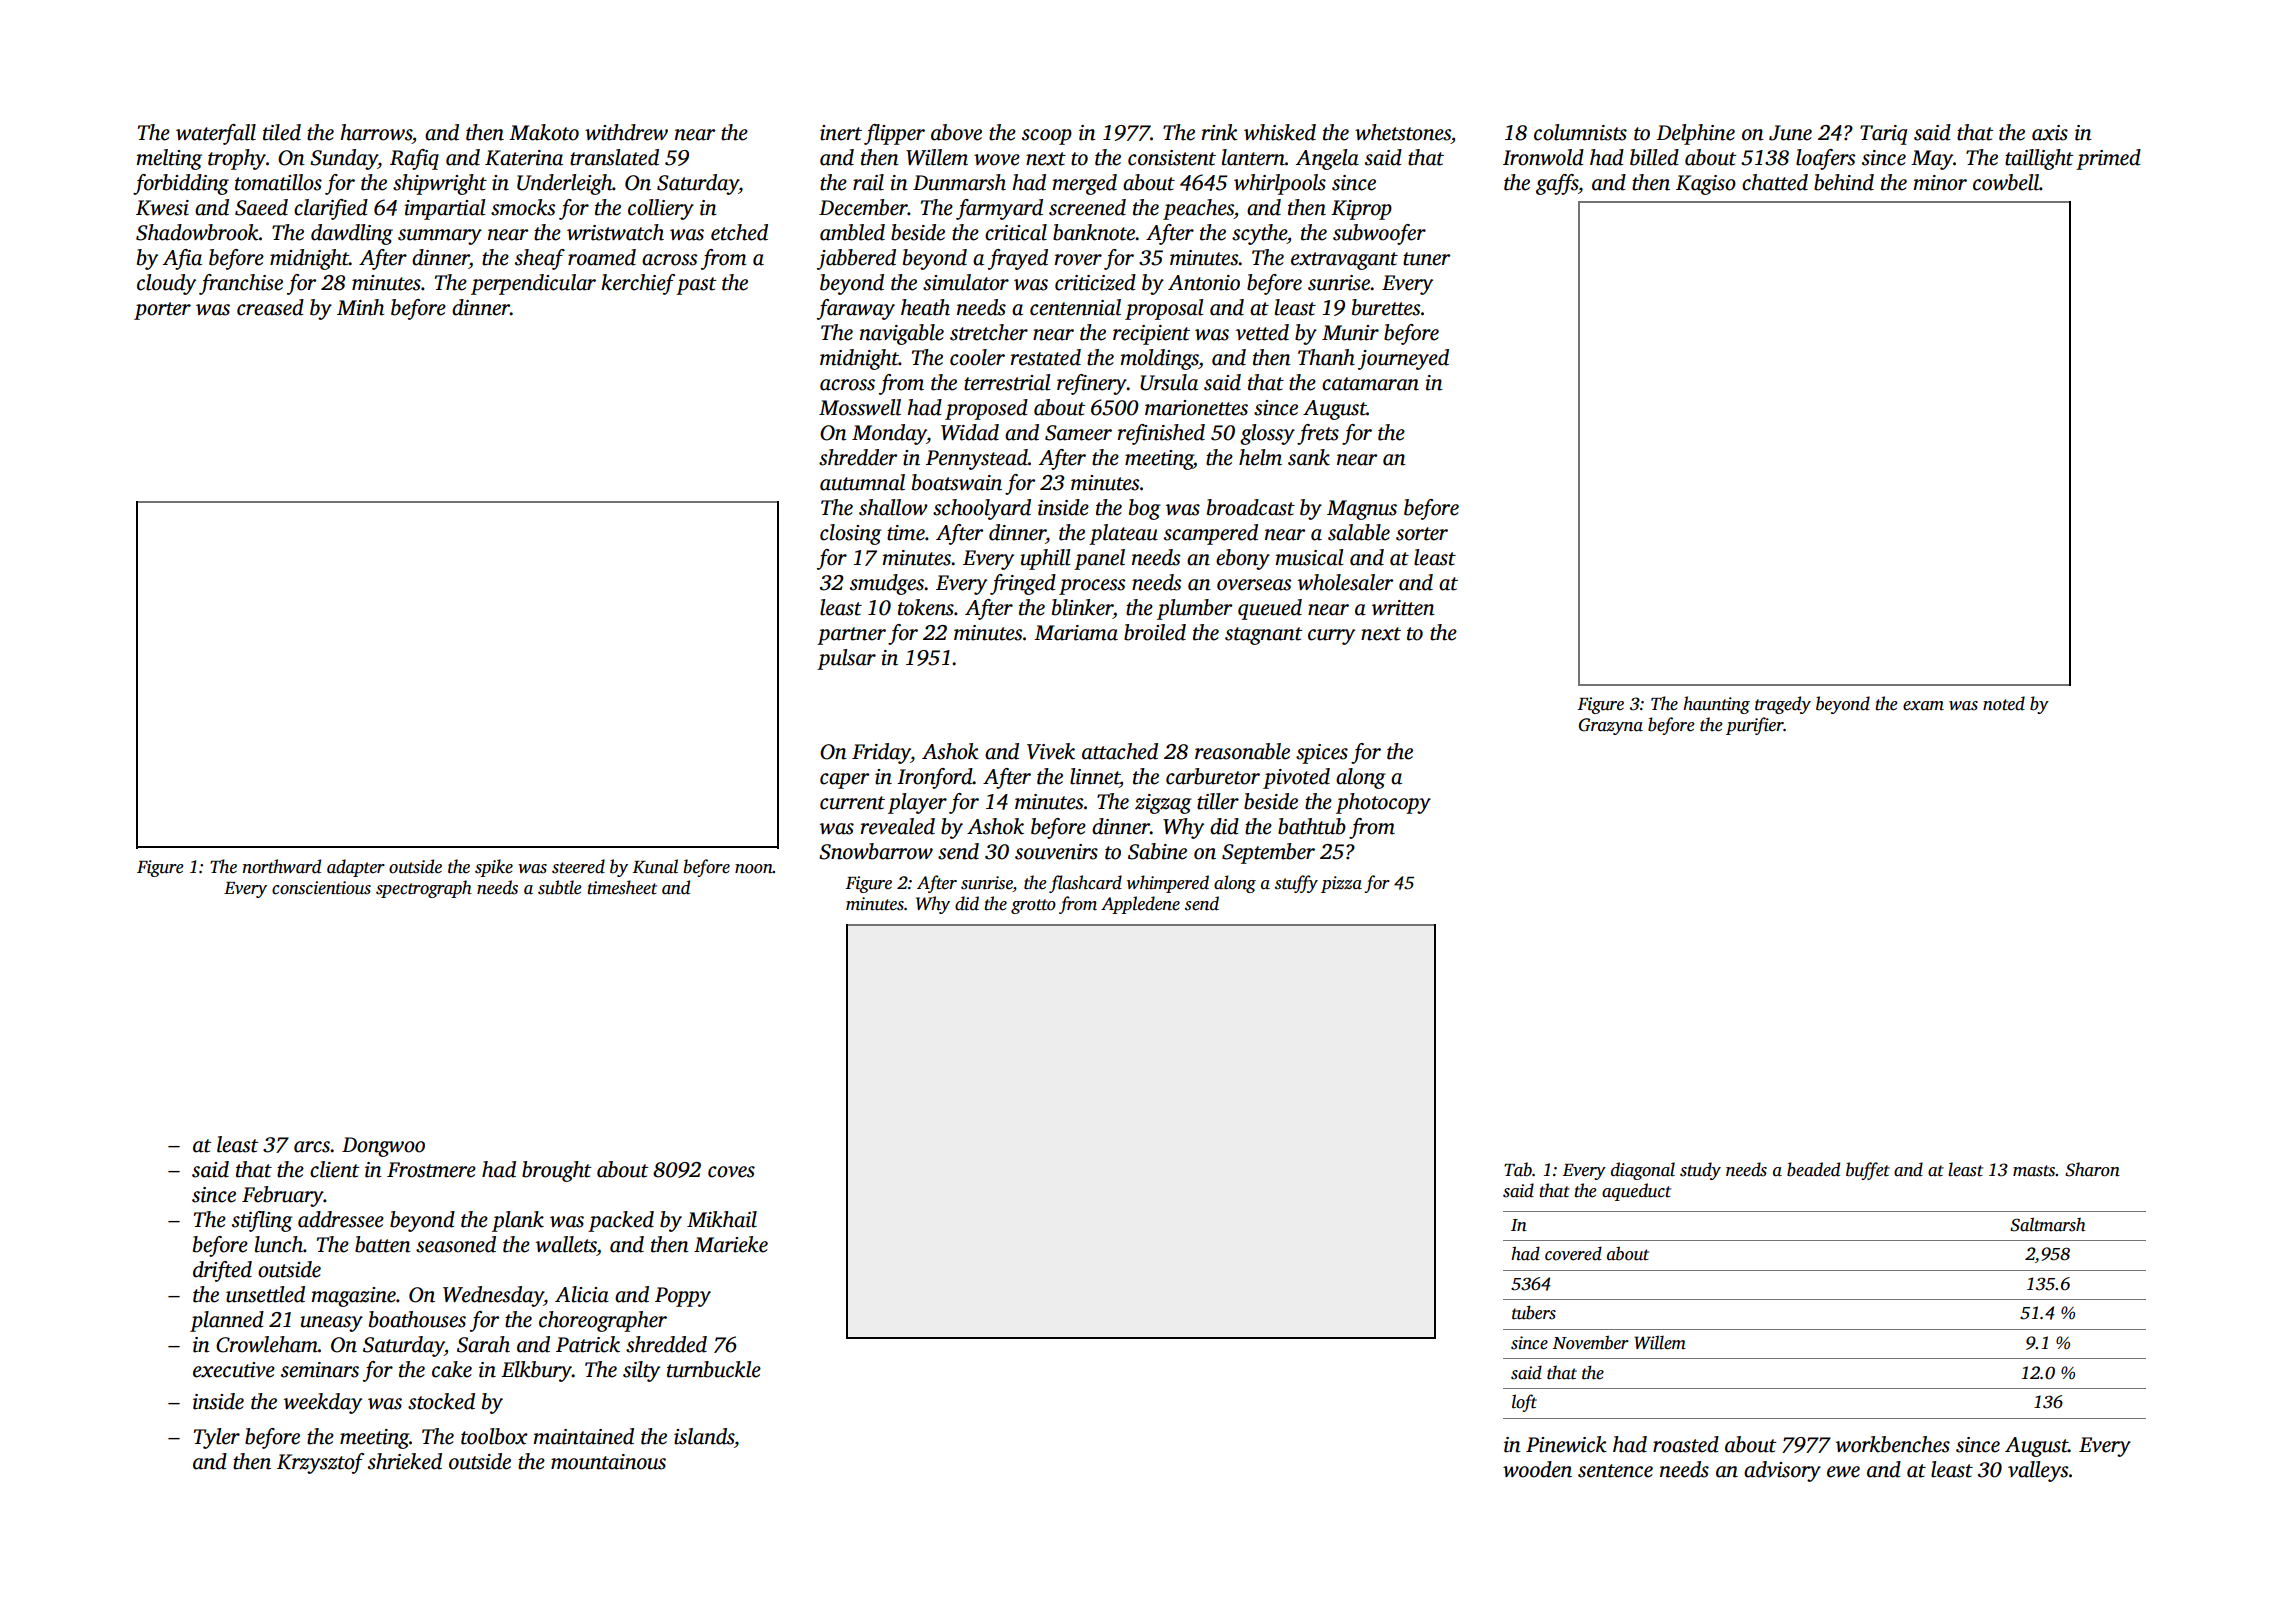 Image resolution: width=2282 pixels, height=1614 pixels. I want to click on noted, so click(2004, 703).
